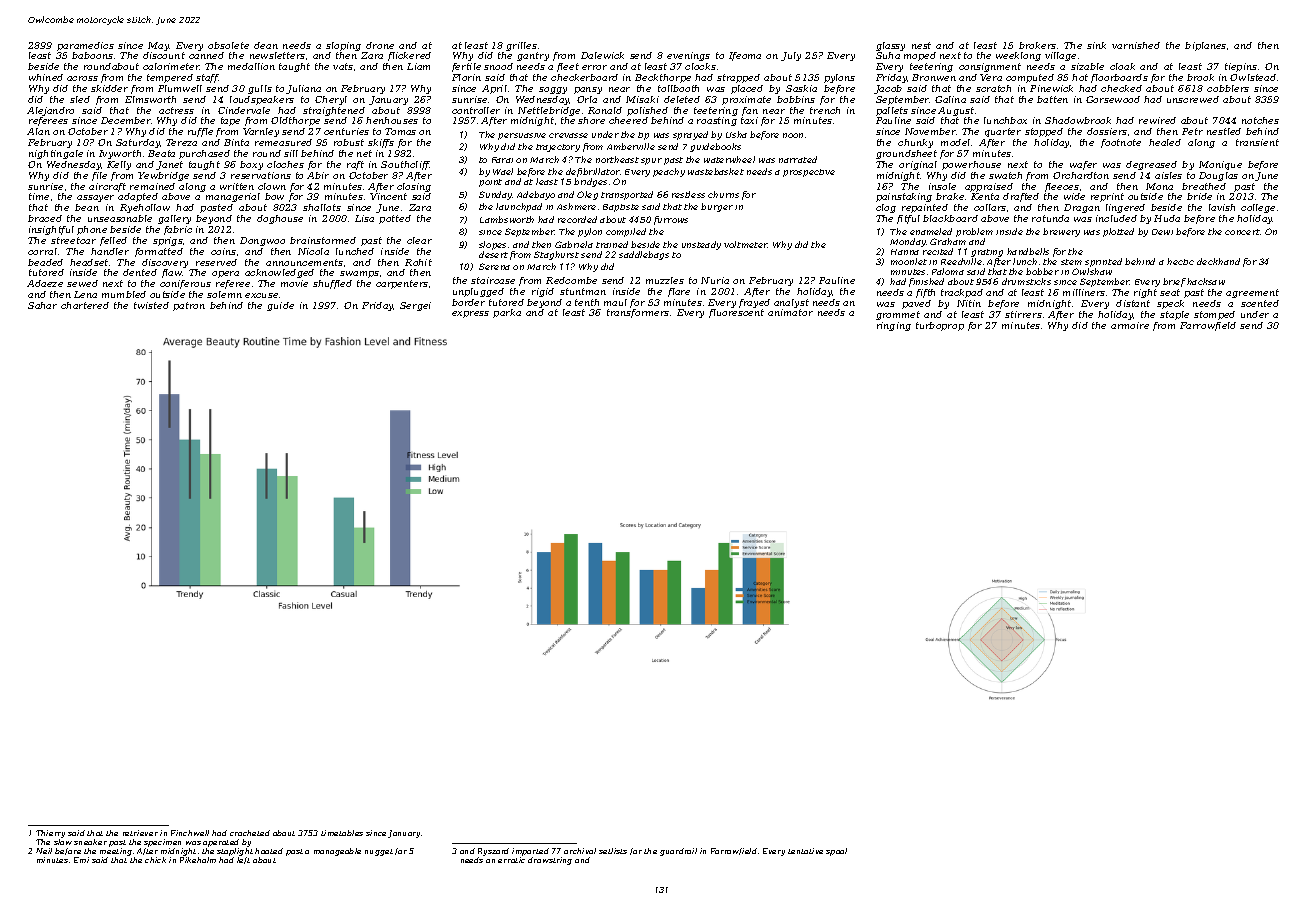 The height and width of the screenshot is (924, 1308). I want to click on reprint, so click(1107, 197).
